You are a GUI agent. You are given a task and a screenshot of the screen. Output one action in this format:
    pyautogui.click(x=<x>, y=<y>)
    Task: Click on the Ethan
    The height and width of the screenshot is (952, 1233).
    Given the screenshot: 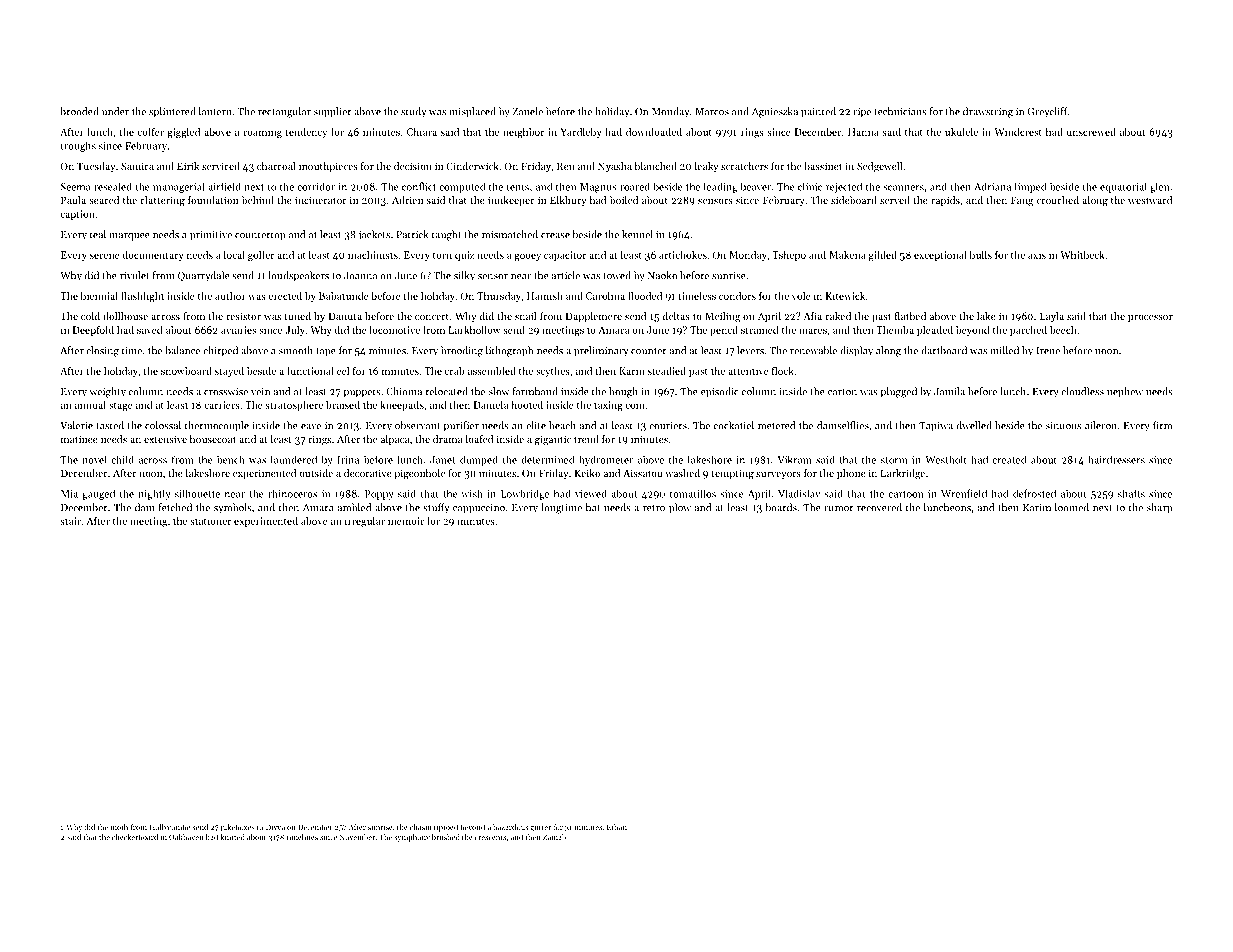 What is the action you would take?
    pyautogui.click(x=617, y=827)
